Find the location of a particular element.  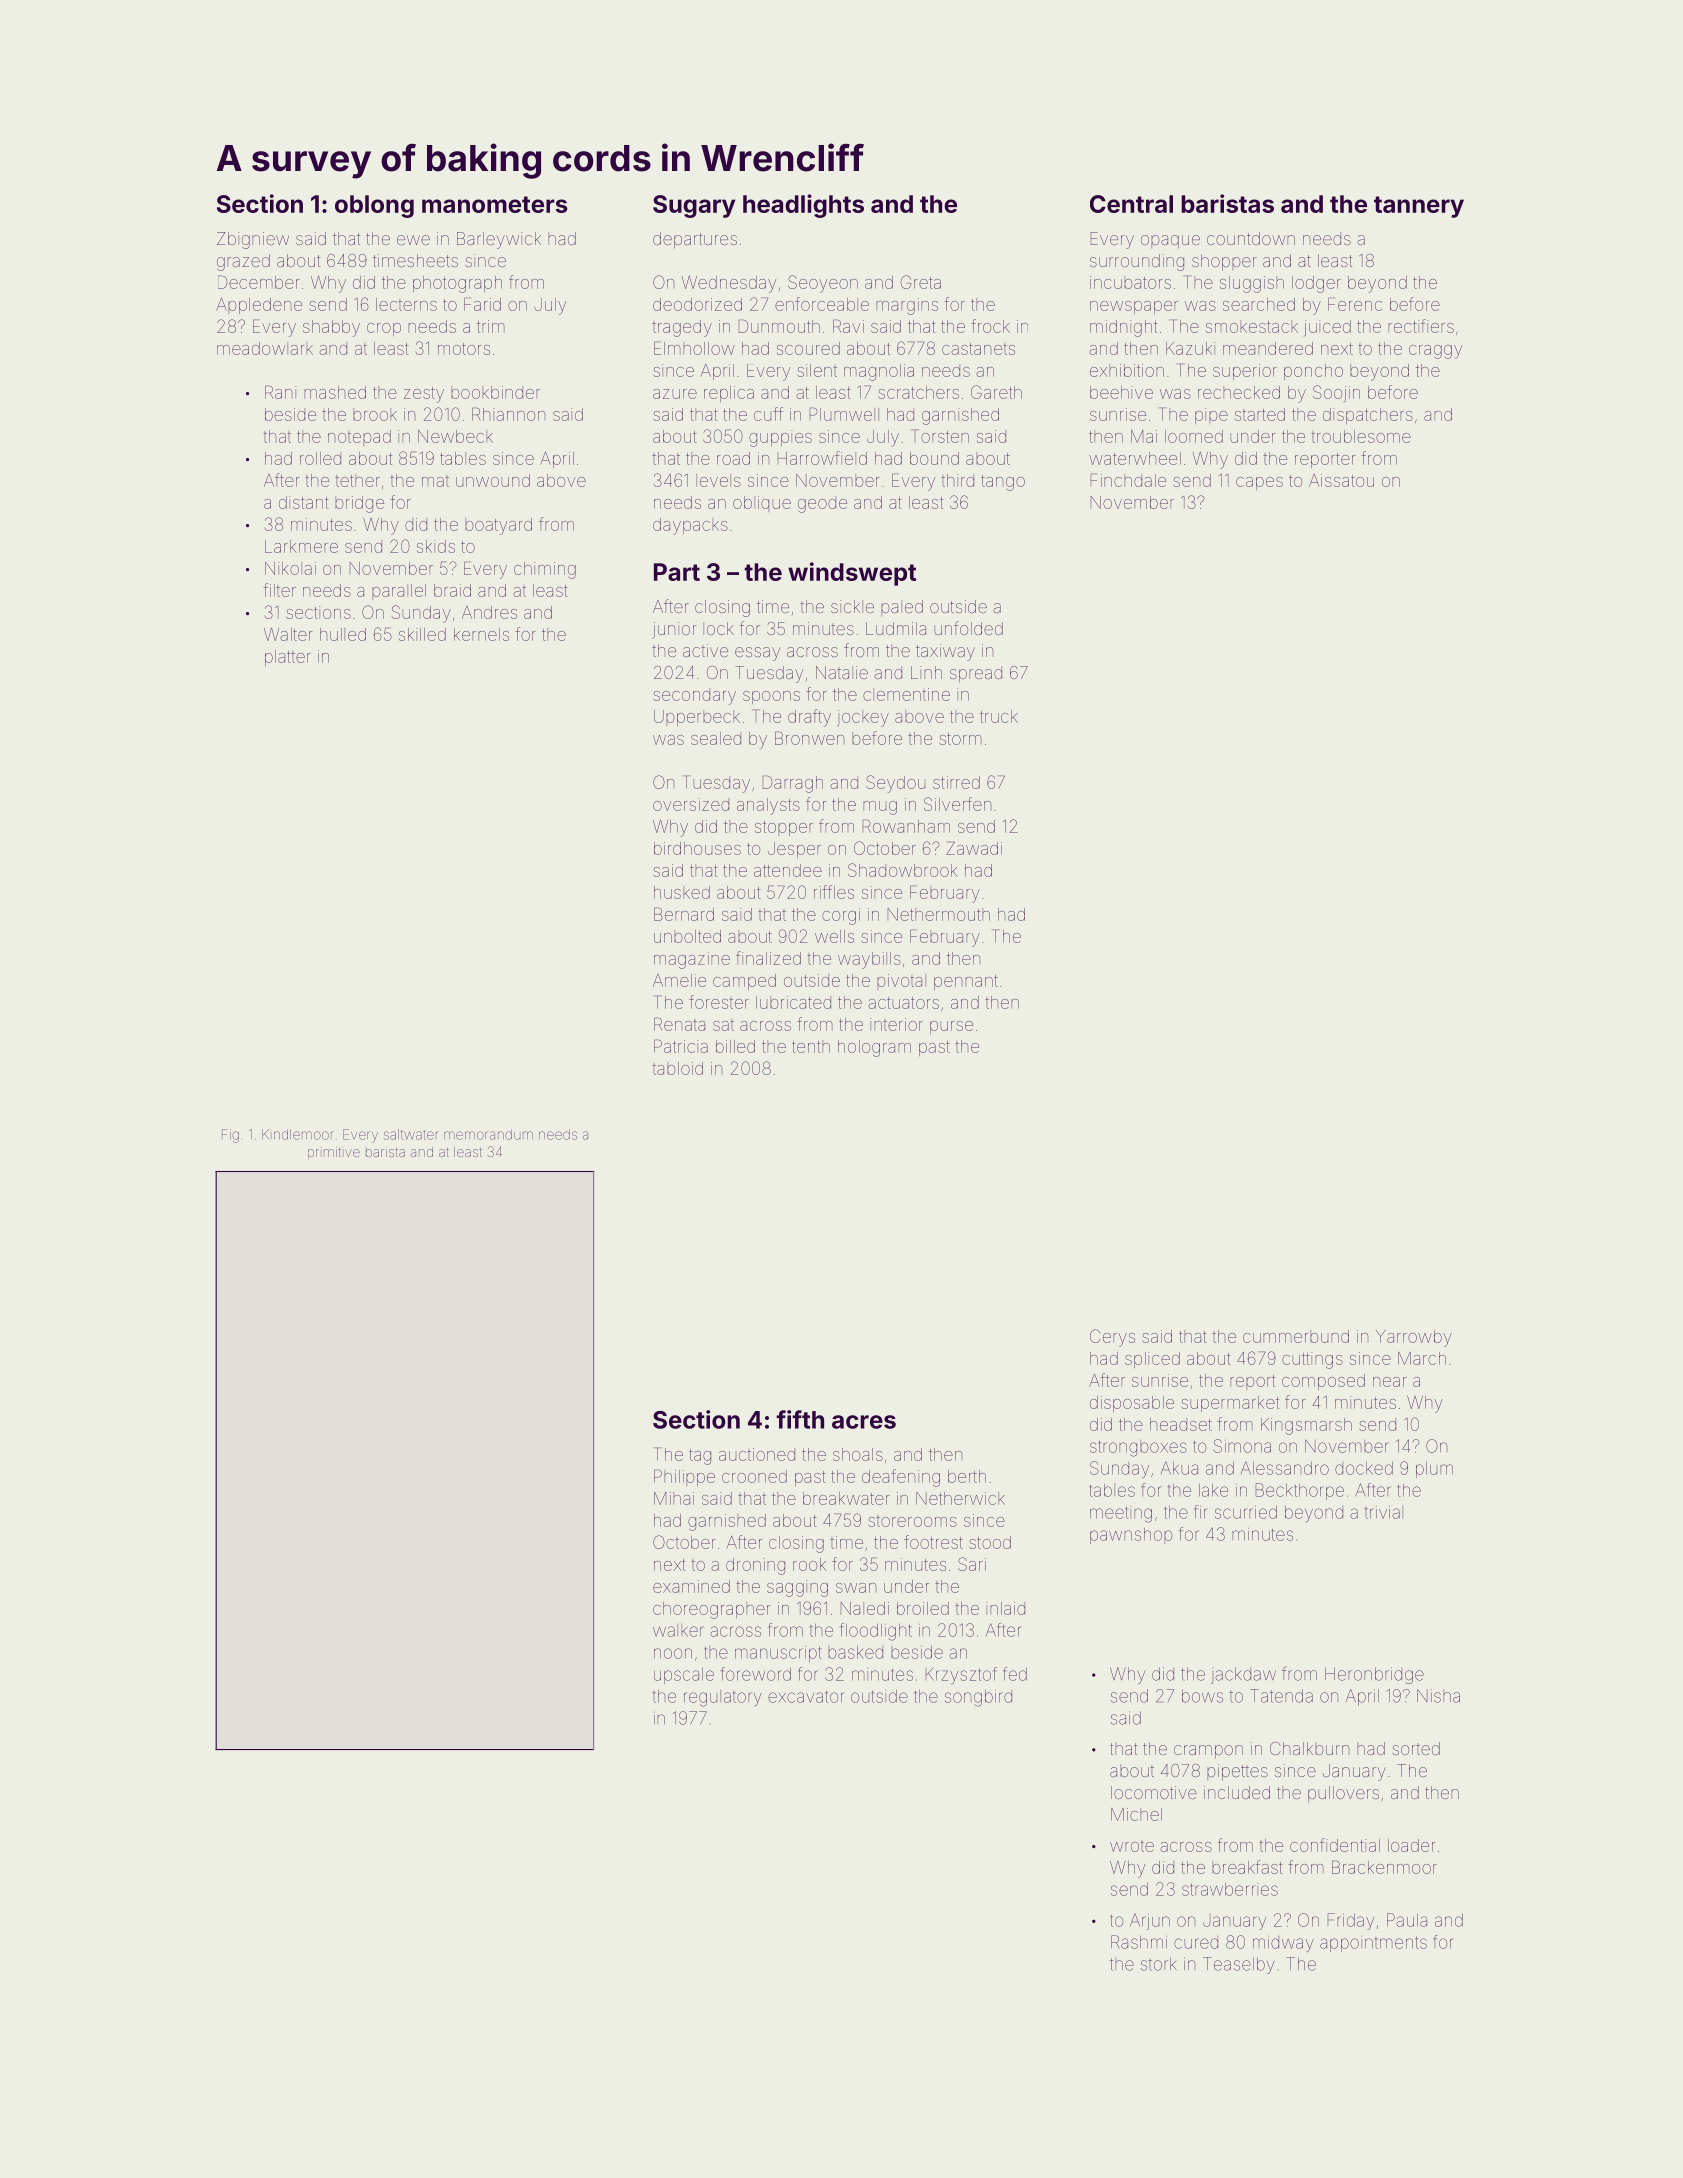

Harrowfield is located at coordinates (822, 458).
